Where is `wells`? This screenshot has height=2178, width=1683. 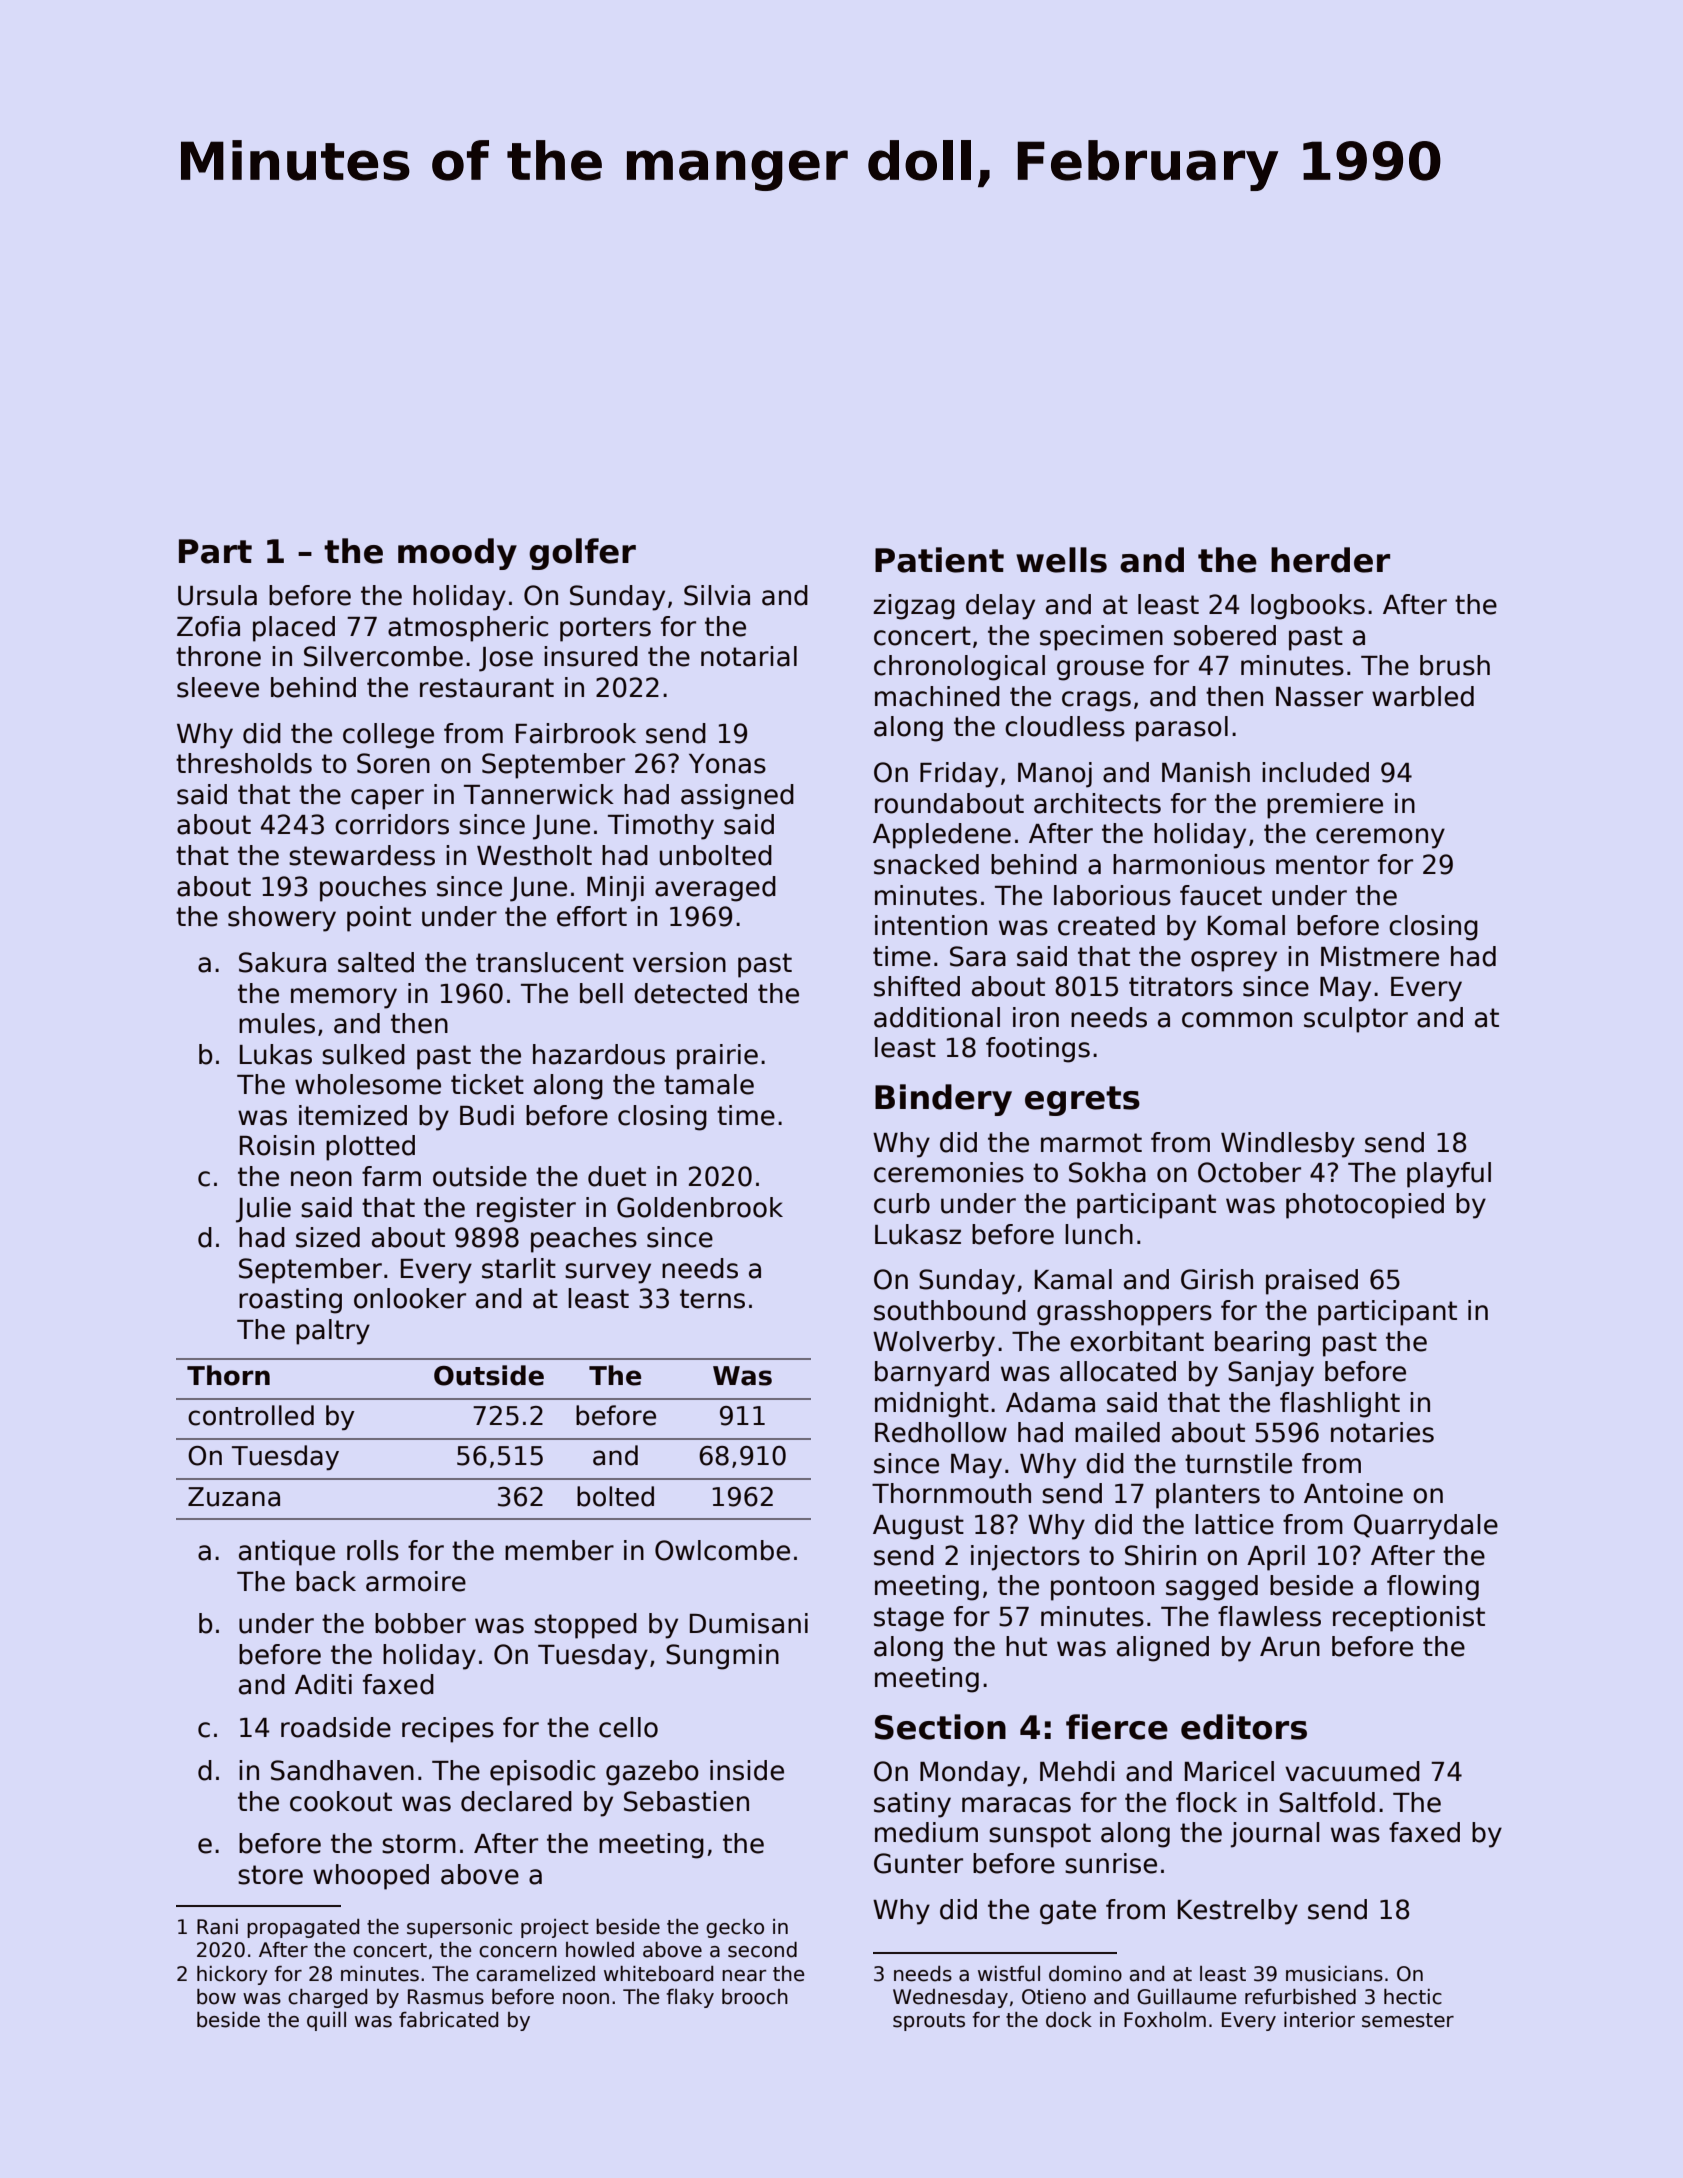 wells is located at coordinates (1061, 560).
